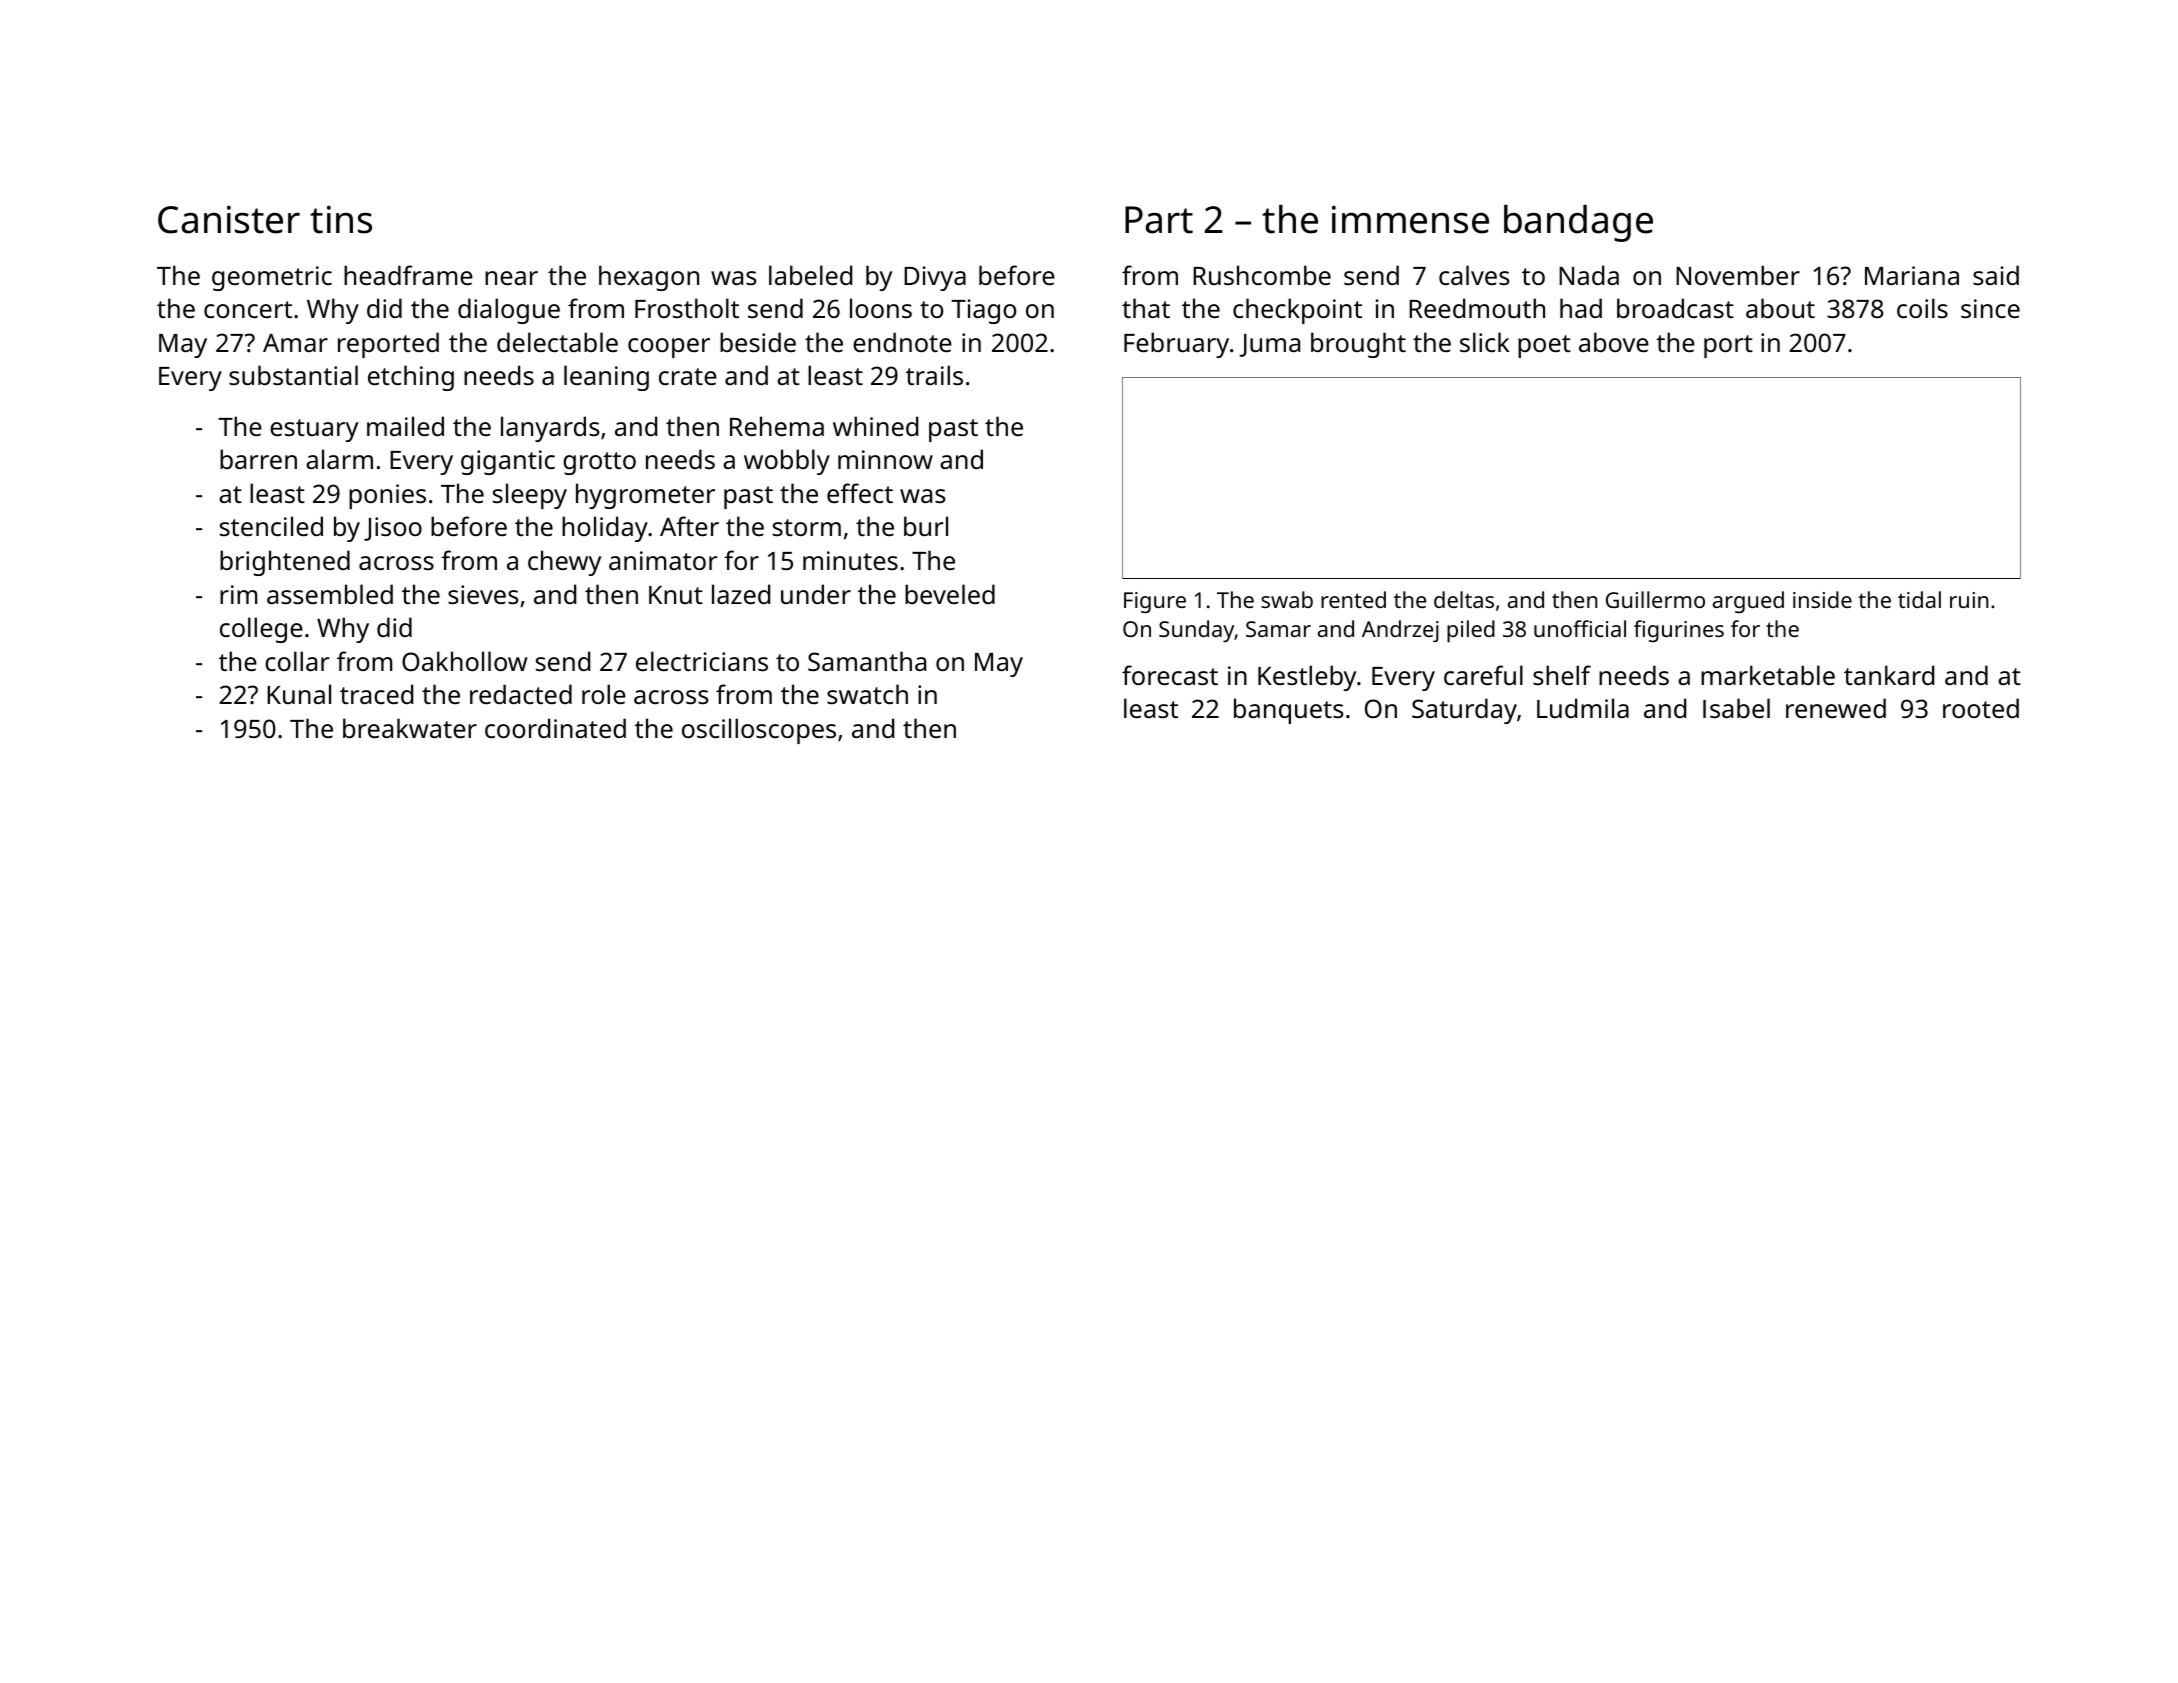 Image resolution: width=2178 pixels, height=1683 pixels. What do you see at coordinates (229, 219) in the screenshot?
I see `Canister` at bounding box center [229, 219].
